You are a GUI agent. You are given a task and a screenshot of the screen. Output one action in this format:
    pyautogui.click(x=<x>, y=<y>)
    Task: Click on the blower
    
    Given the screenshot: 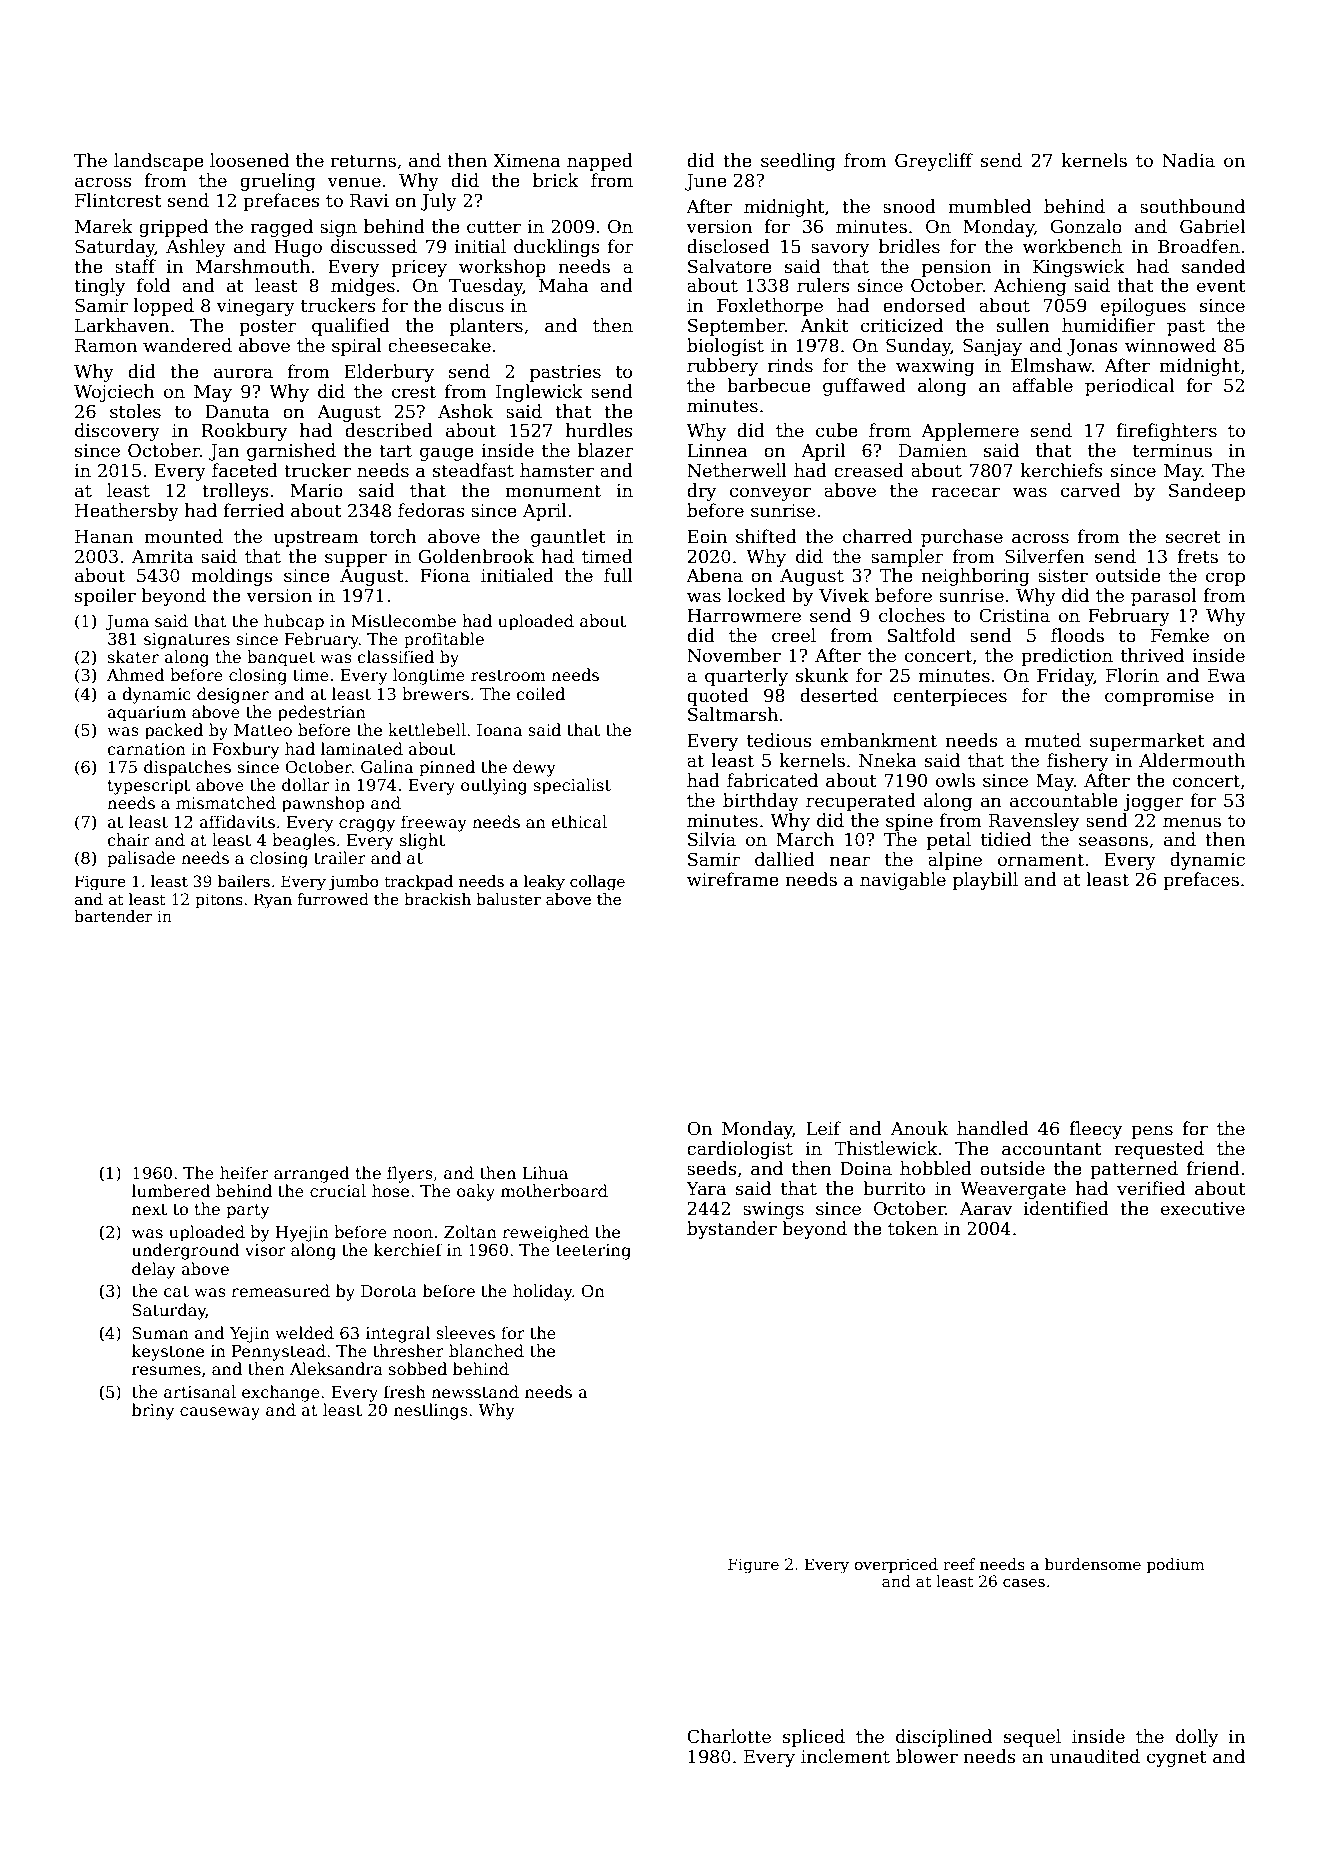 What is the action you would take?
    pyautogui.click(x=927, y=1756)
